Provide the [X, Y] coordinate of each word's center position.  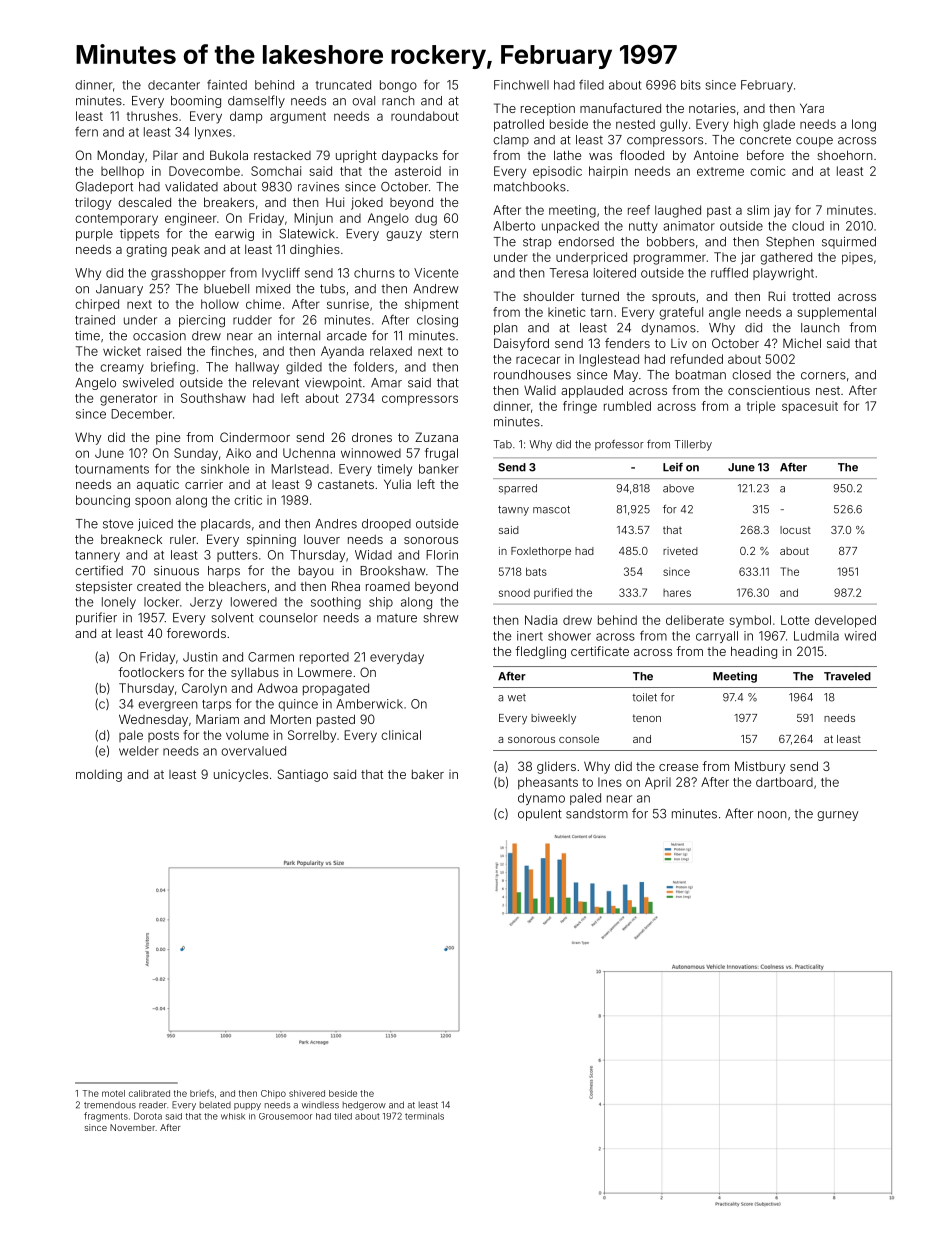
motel [113, 1093]
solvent [233, 618]
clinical [401, 735]
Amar [386, 383]
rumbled [627, 406]
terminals [424, 1116]
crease [678, 767]
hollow [220, 304]
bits [691, 85]
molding [99, 776]
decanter [174, 85]
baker [428, 774]
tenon [647, 718]
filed [591, 84]
